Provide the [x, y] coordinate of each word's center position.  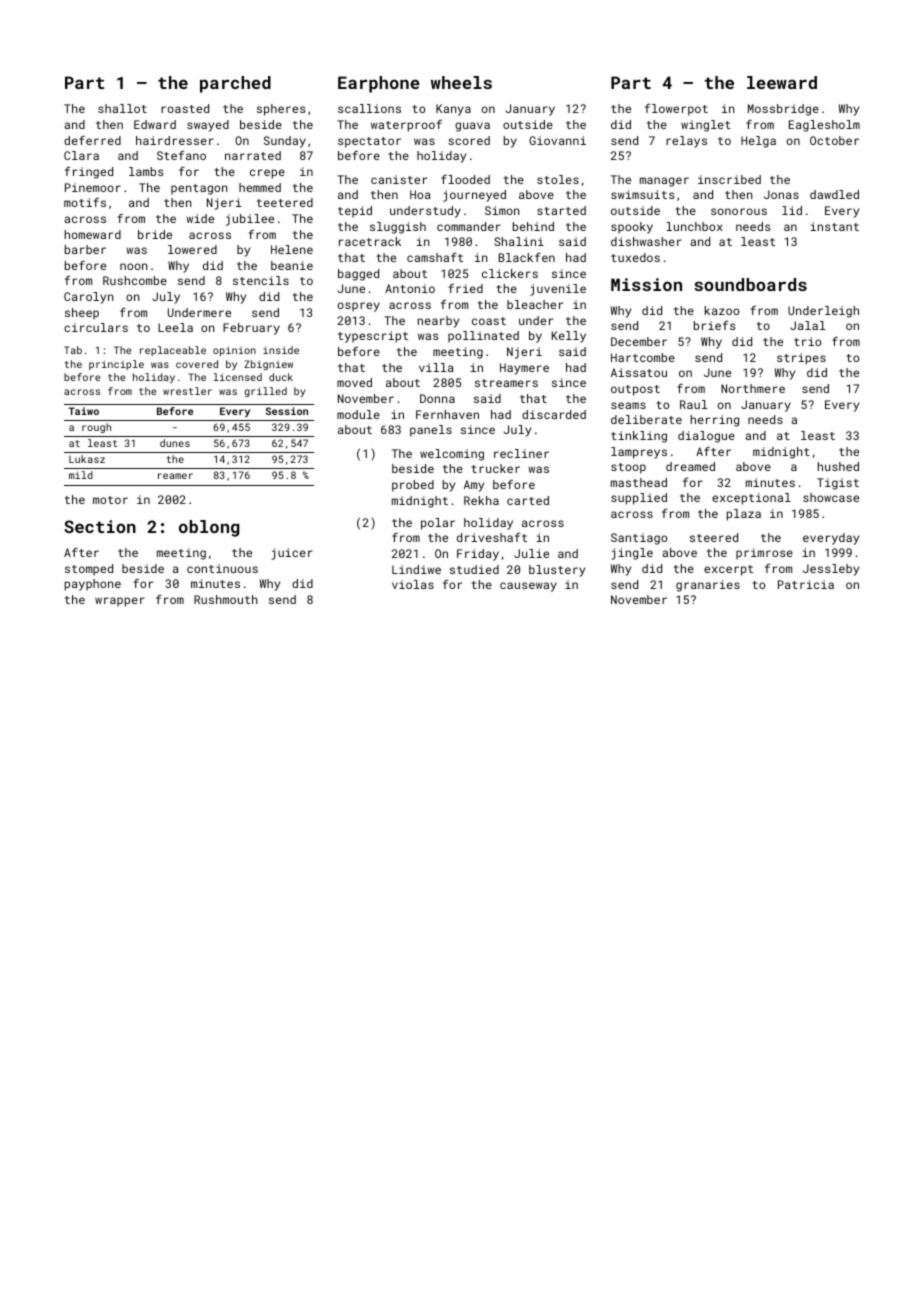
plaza [744, 515]
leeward [782, 82]
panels [431, 431]
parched [235, 84]
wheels [461, 82]
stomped [89, 570]
